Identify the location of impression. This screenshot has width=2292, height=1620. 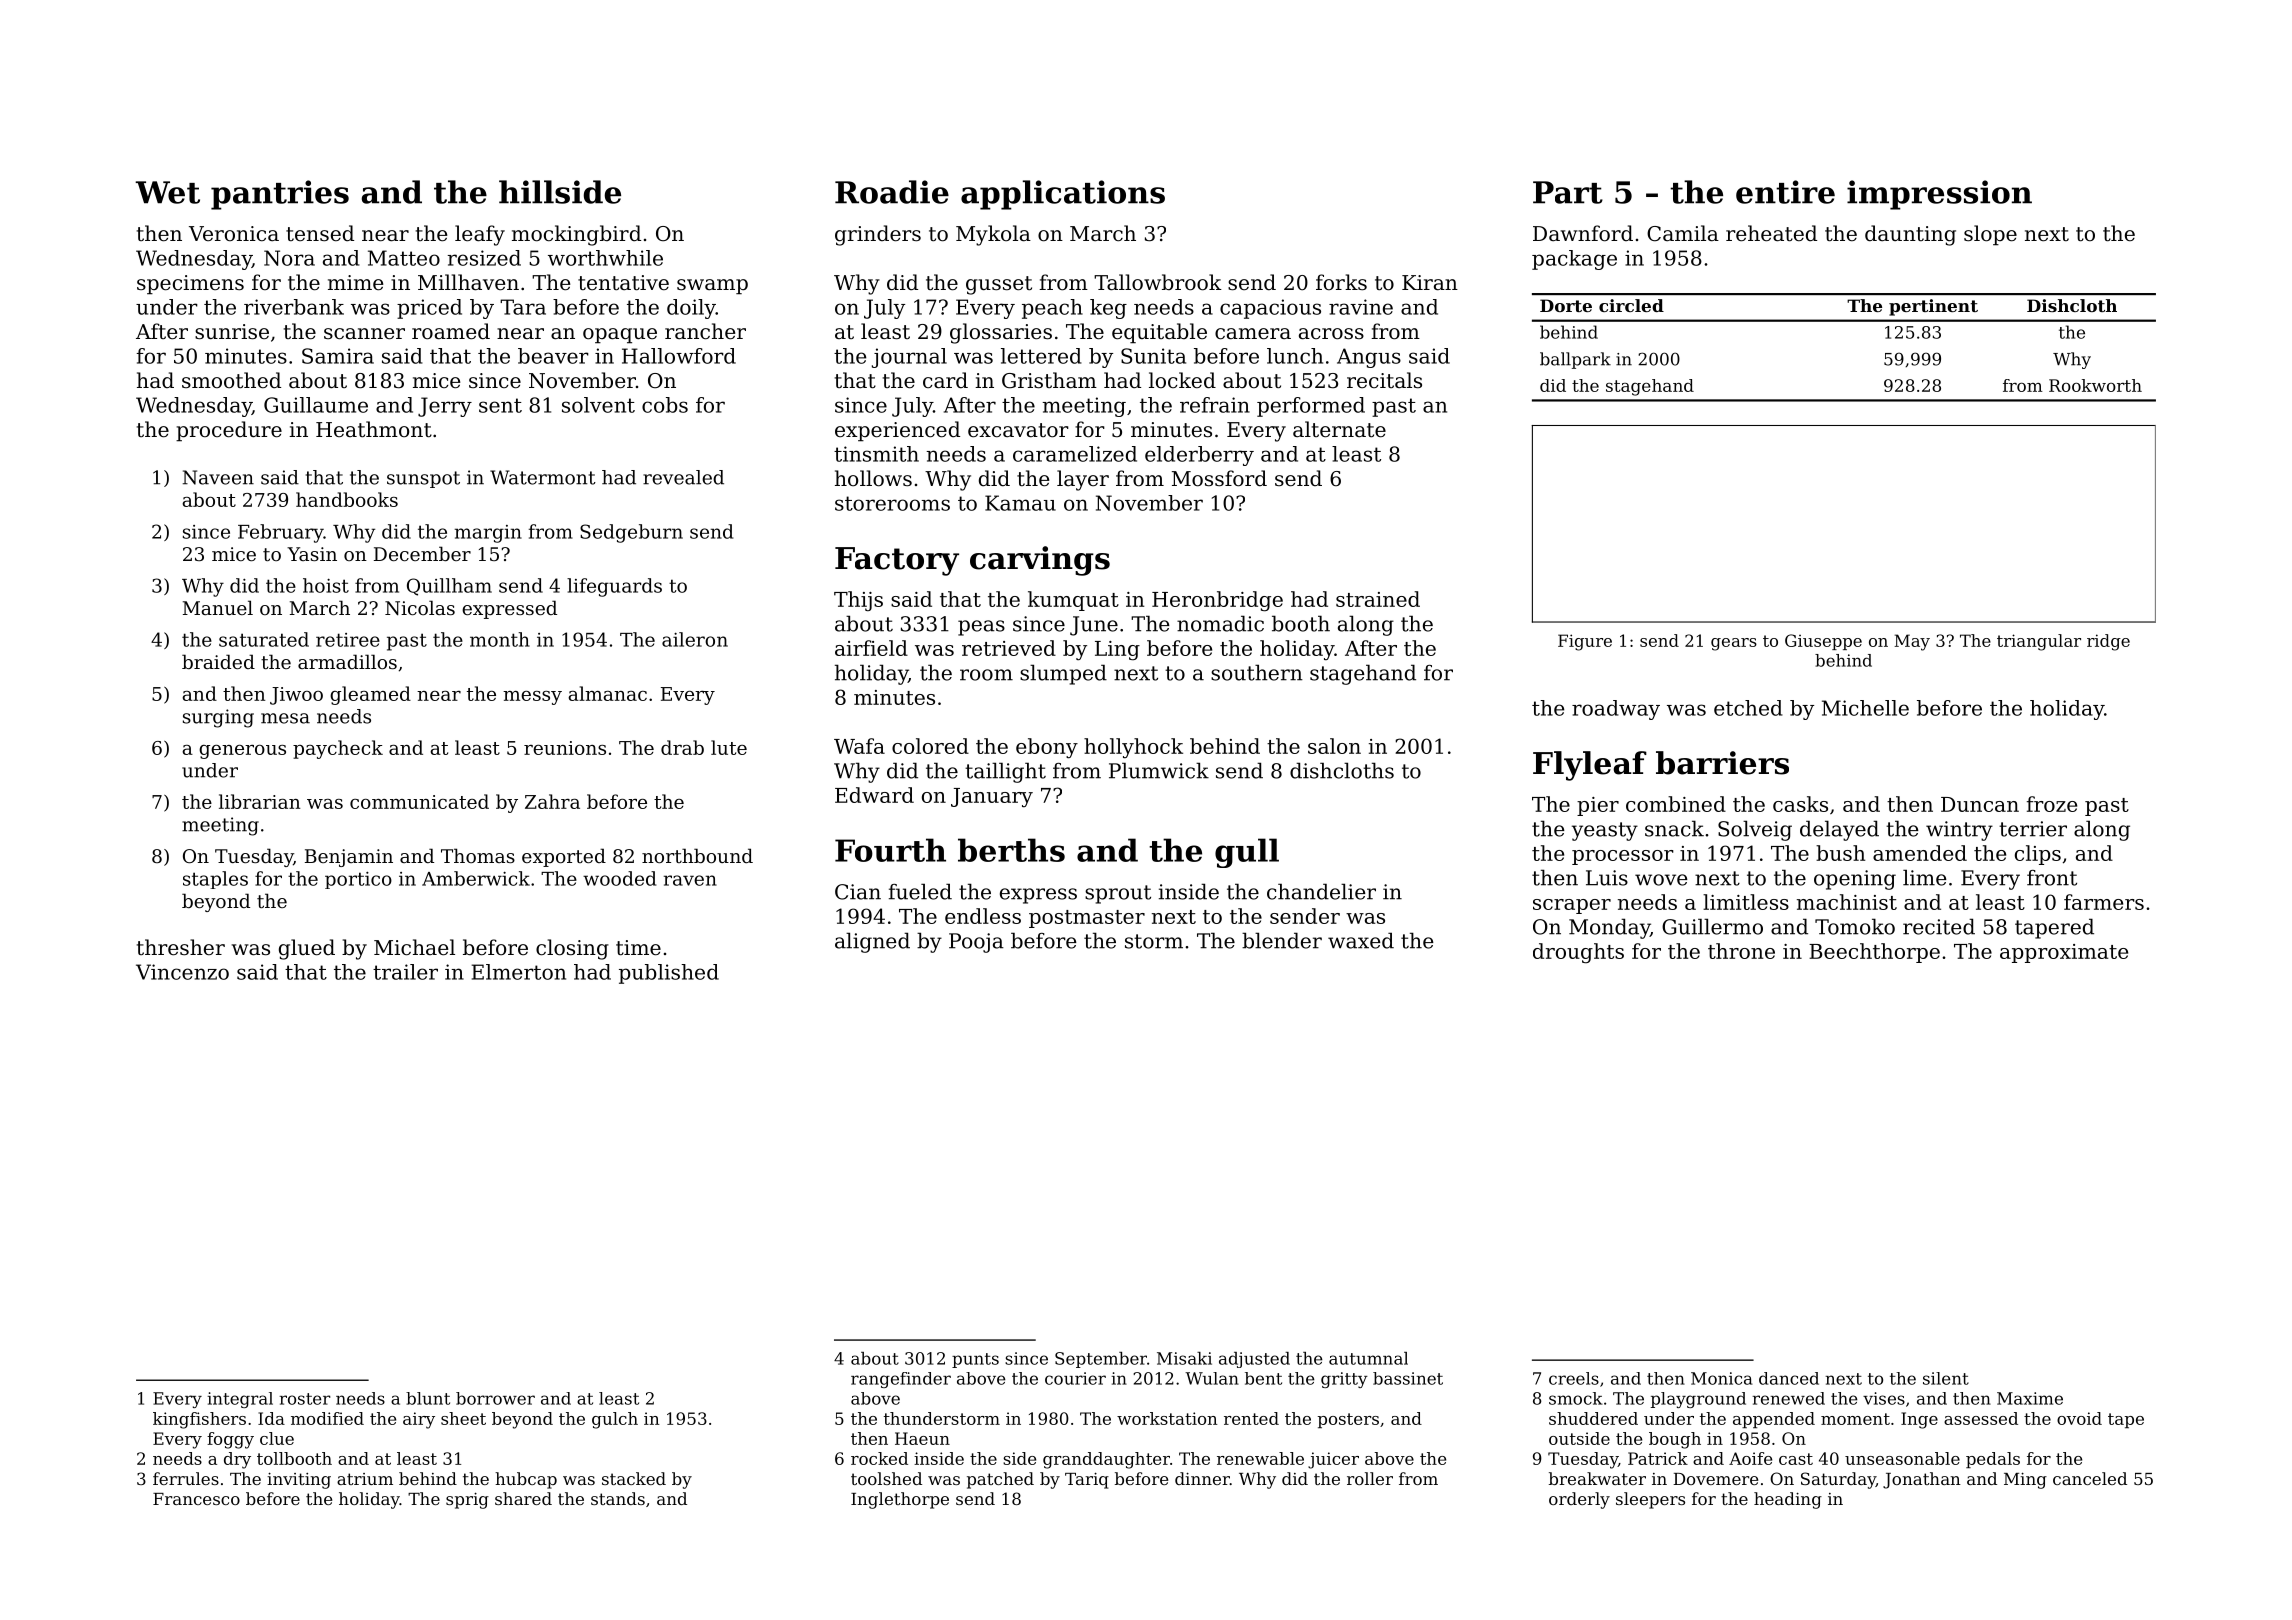
(1939, 195).
